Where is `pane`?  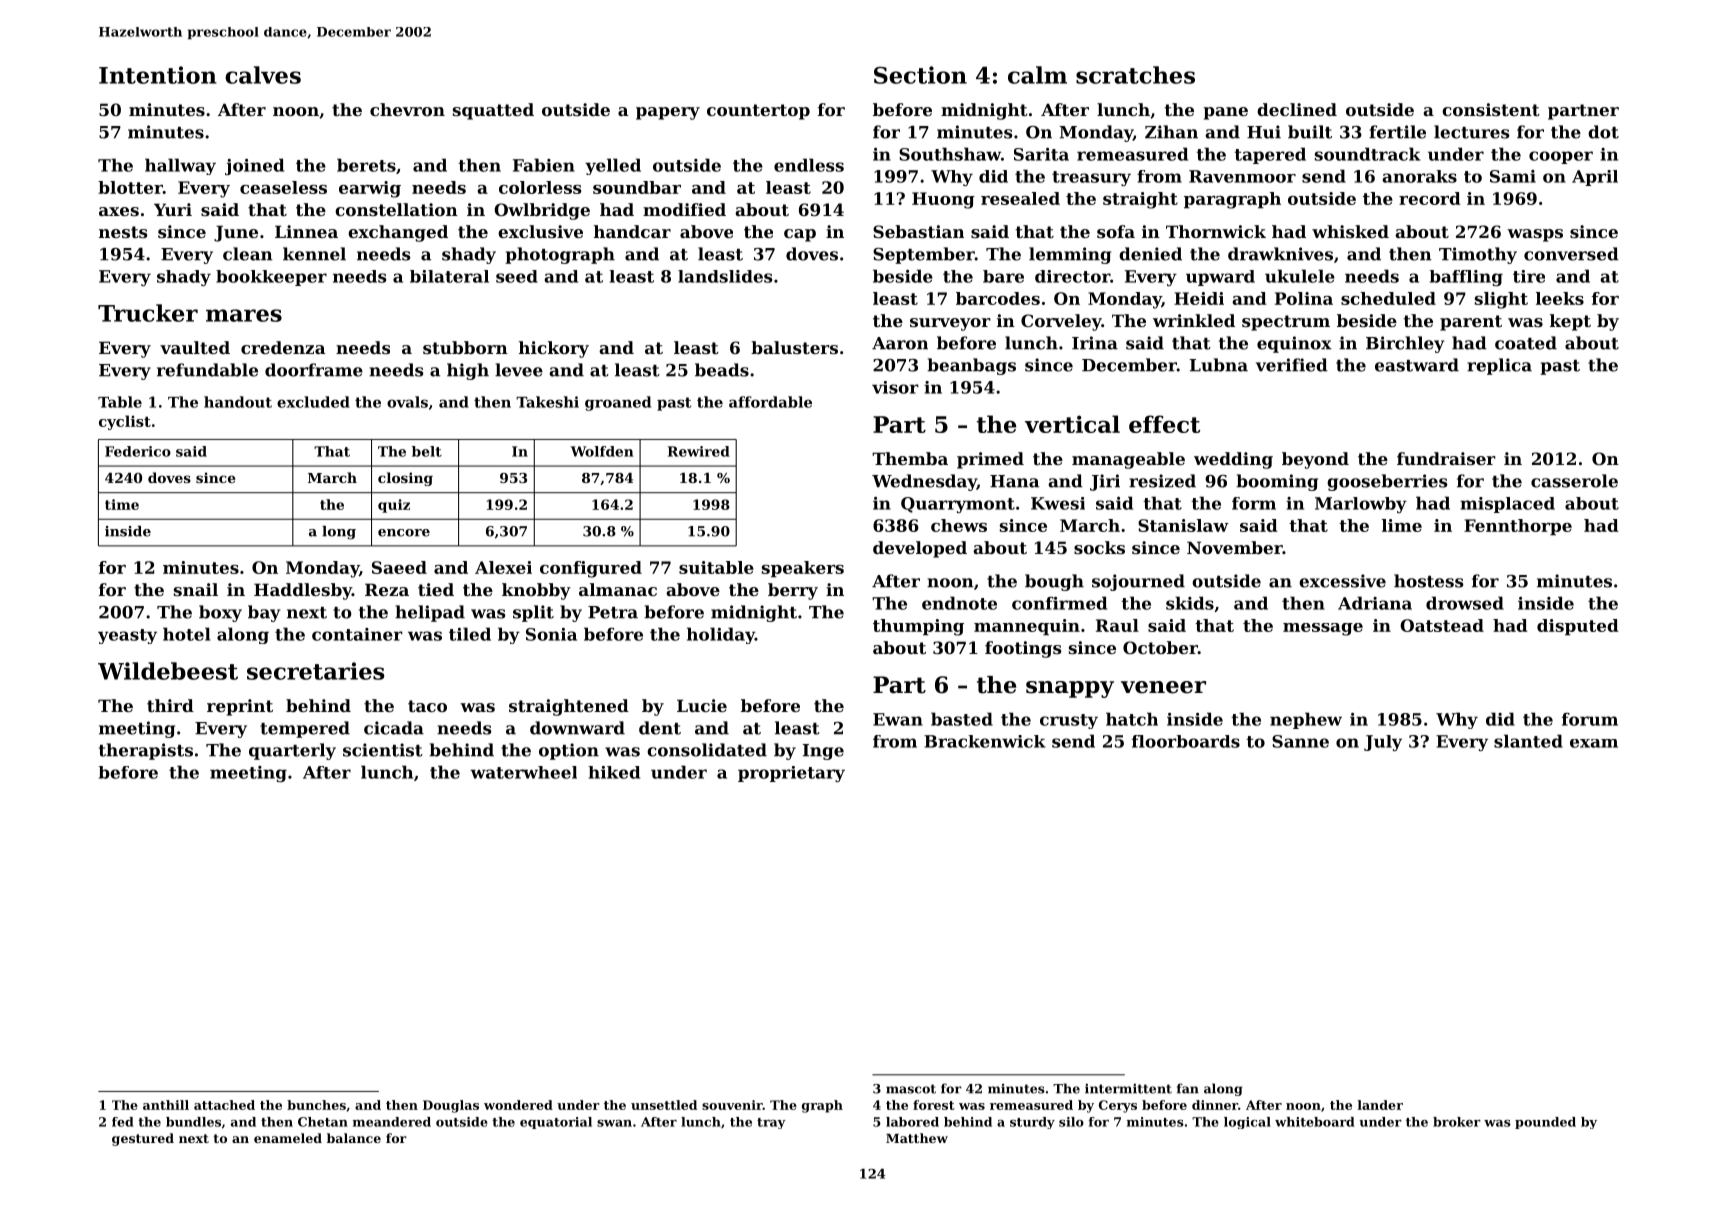
pane is located at coordinates (1225, 113).
